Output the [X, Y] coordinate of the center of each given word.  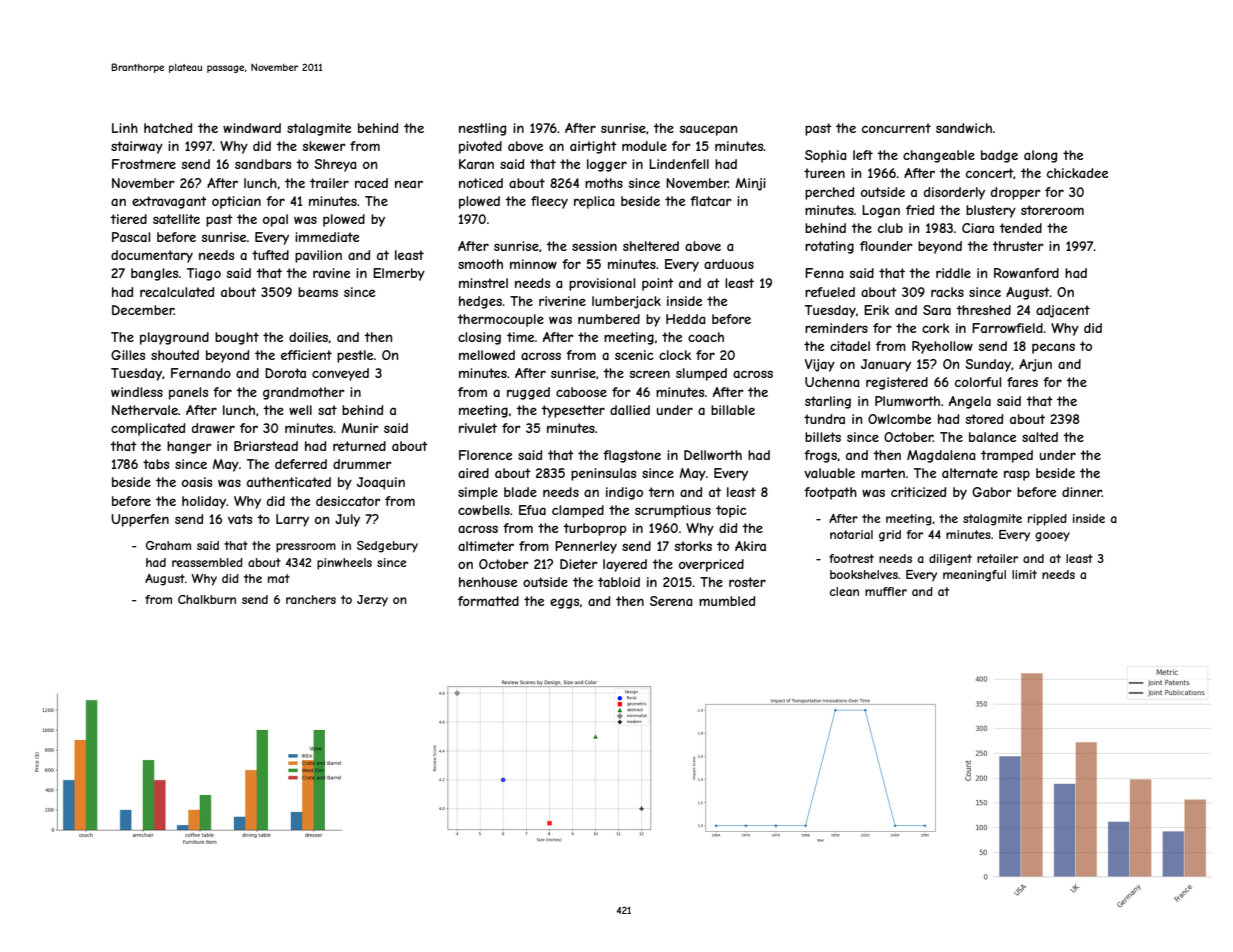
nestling [482, 129]
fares [1022, 382]
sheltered [651, 246]
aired [473, 473]
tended [1020, 228]
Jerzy [372, 601]
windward [252, 128]
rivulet [478, 428]
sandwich [964, 128]
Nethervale [145, 410]
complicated [148, 429]
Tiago [204, 274]
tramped [1007, 456]
